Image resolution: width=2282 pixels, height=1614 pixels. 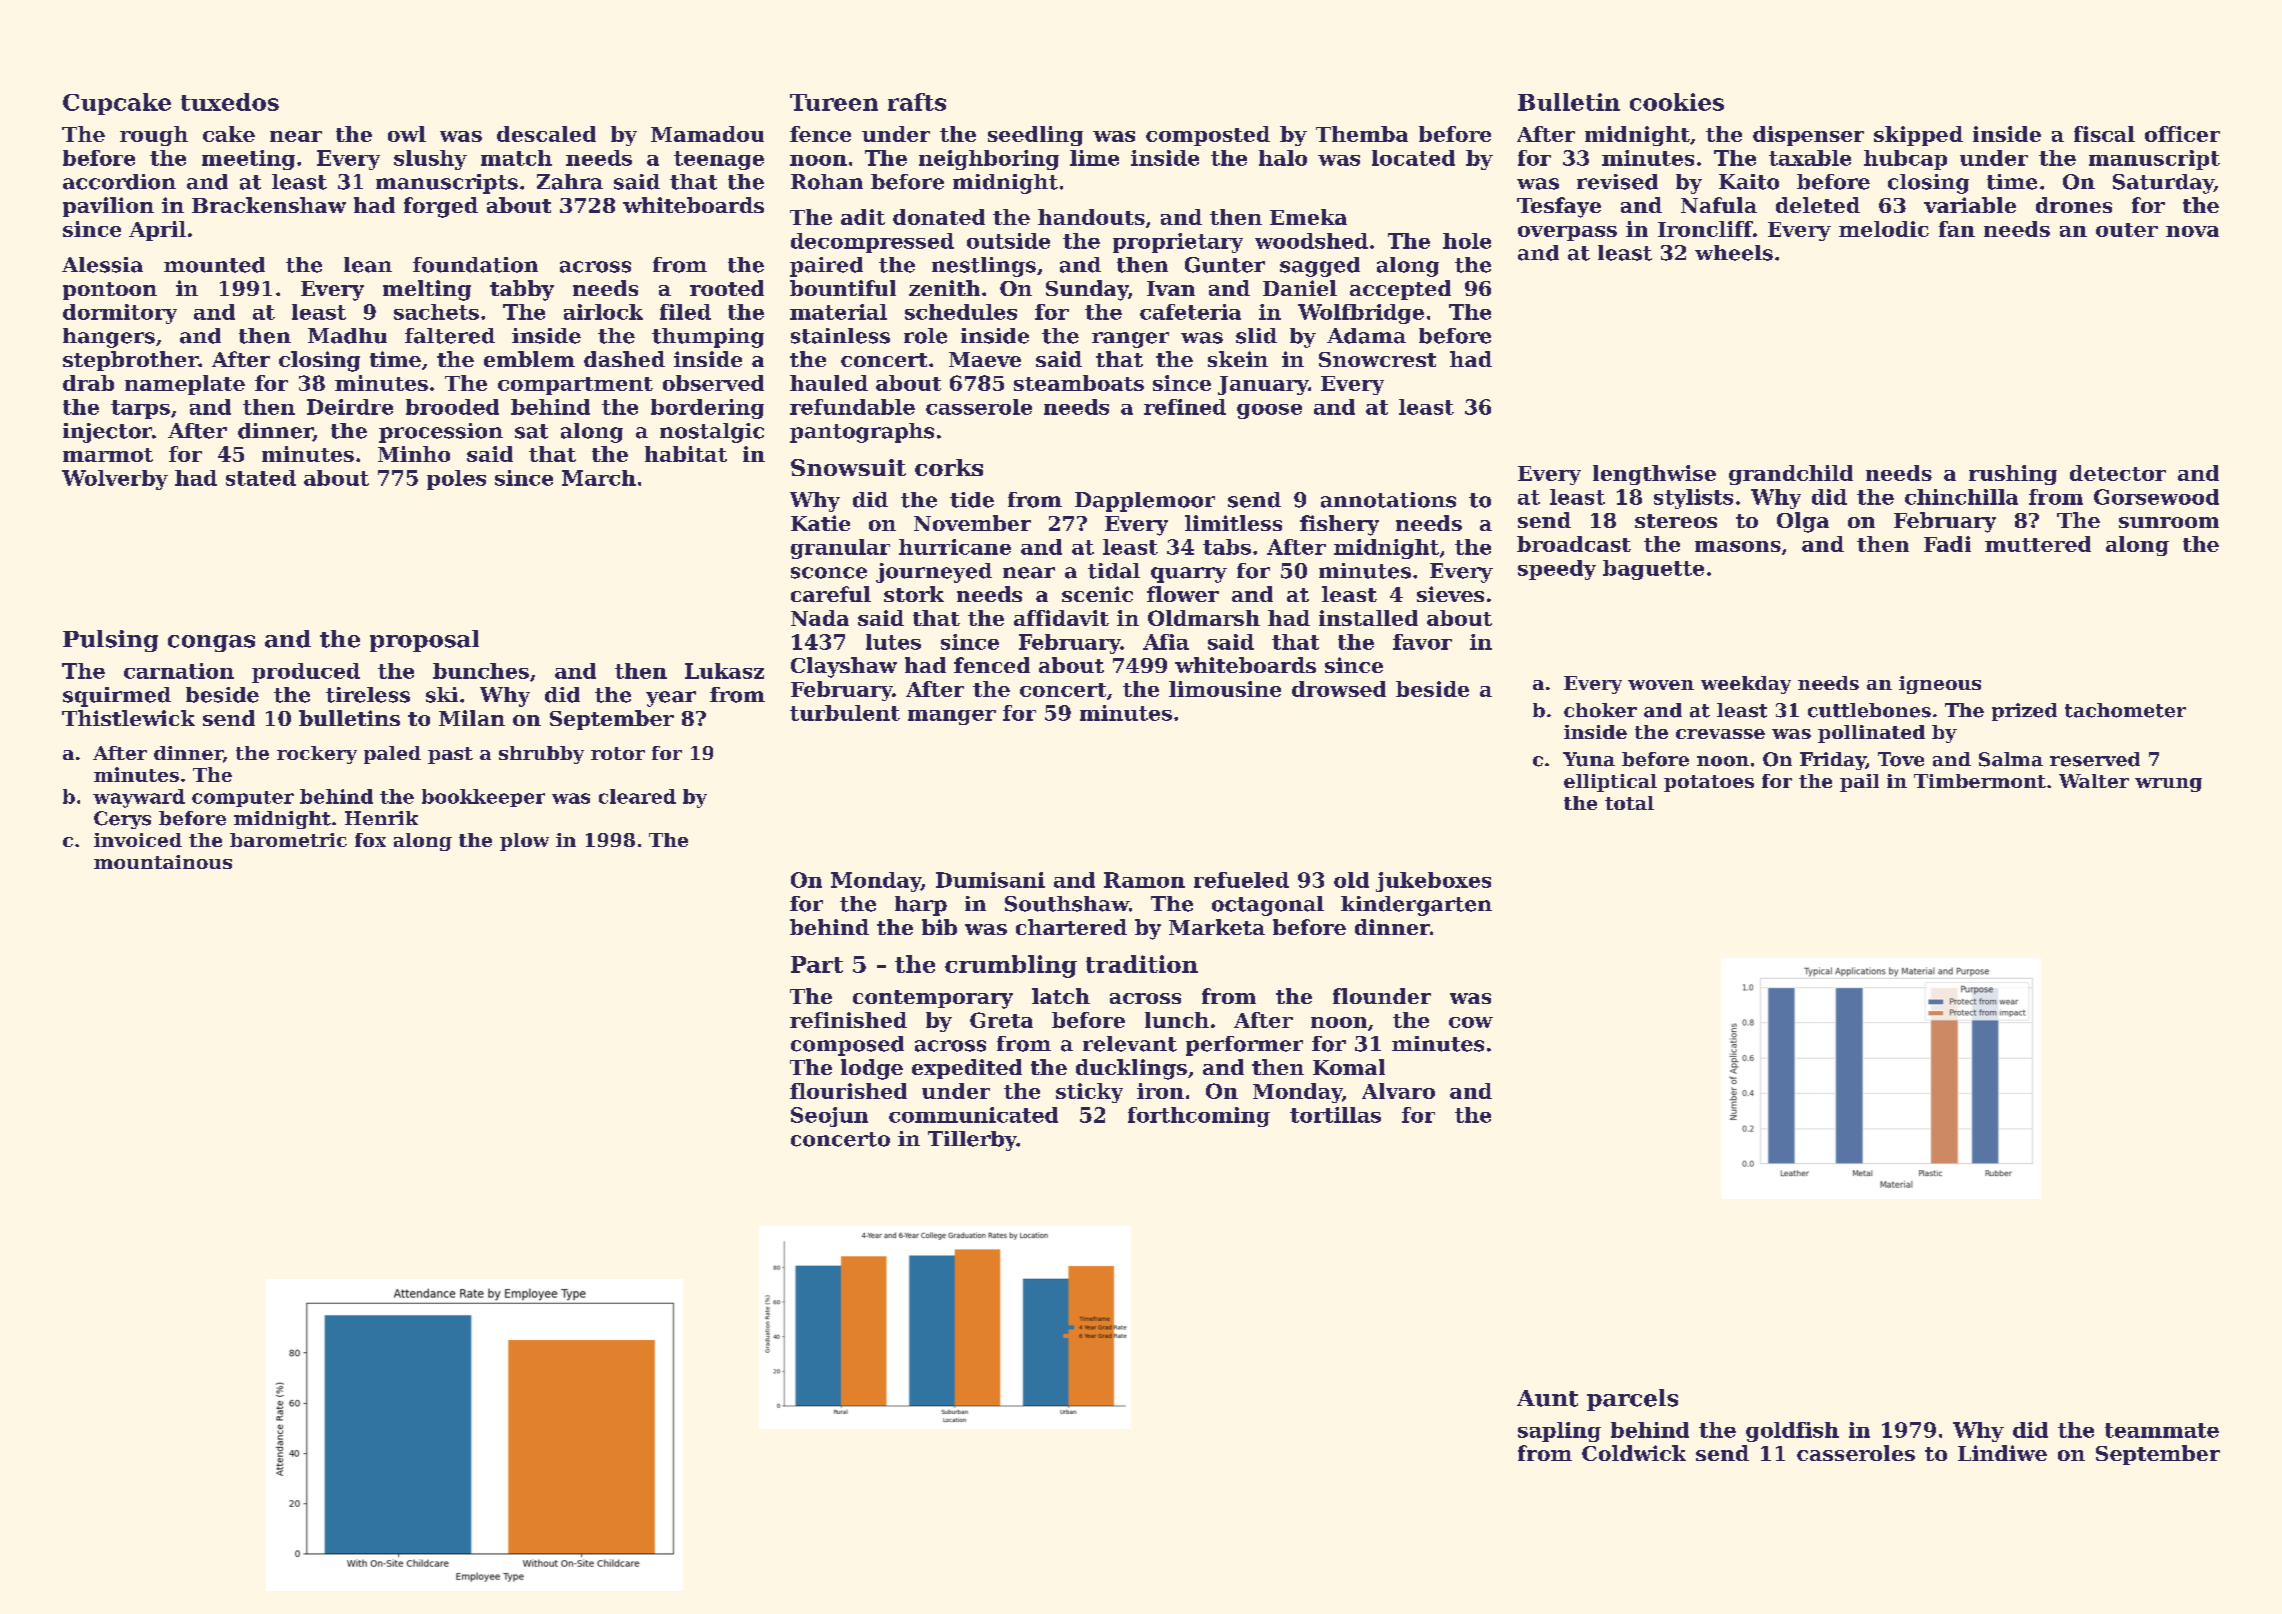 I want to click on Walter, so click(x=2094, y=781).
